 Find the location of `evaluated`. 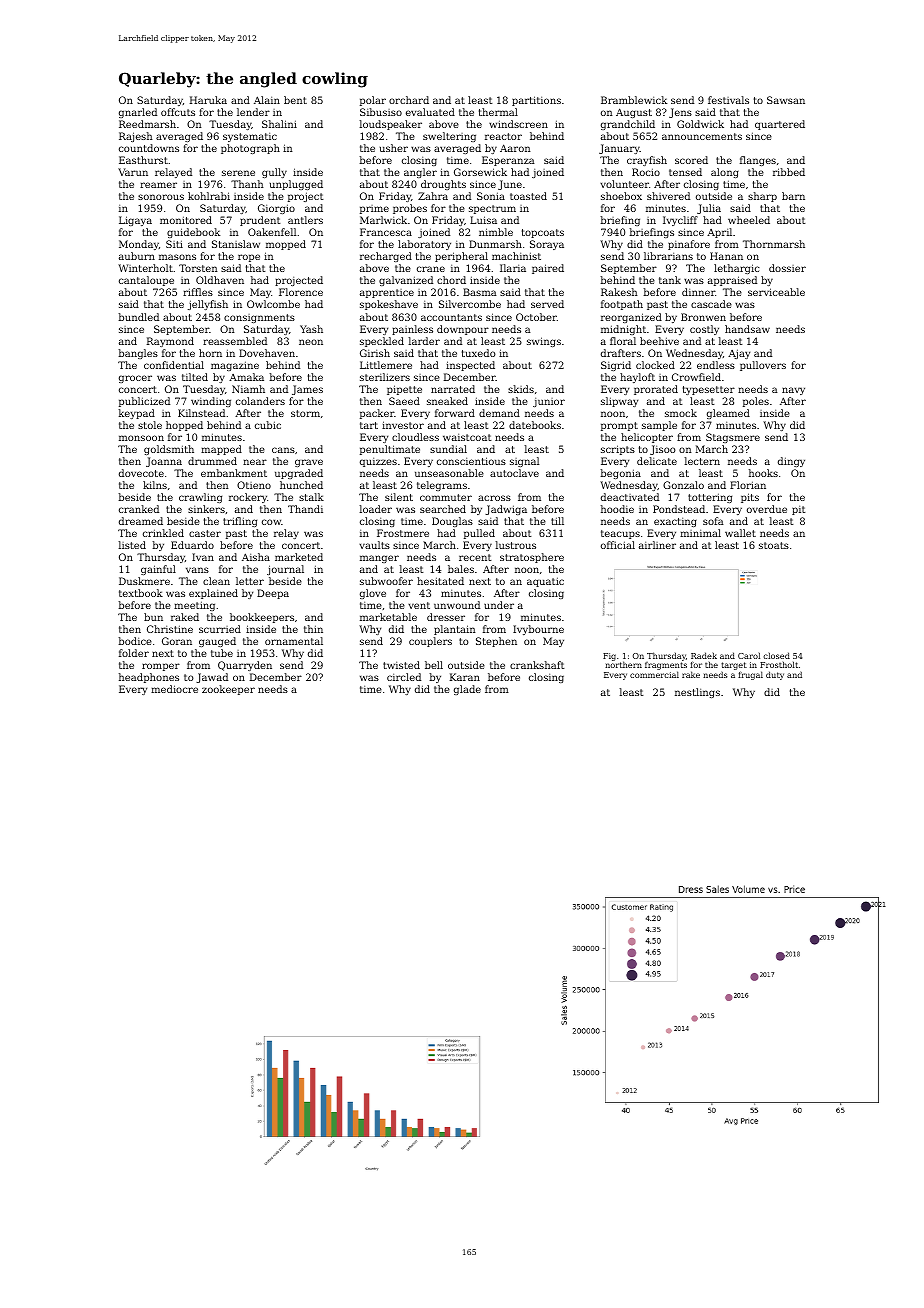

evaluated is located at coordinates (430, 112).
